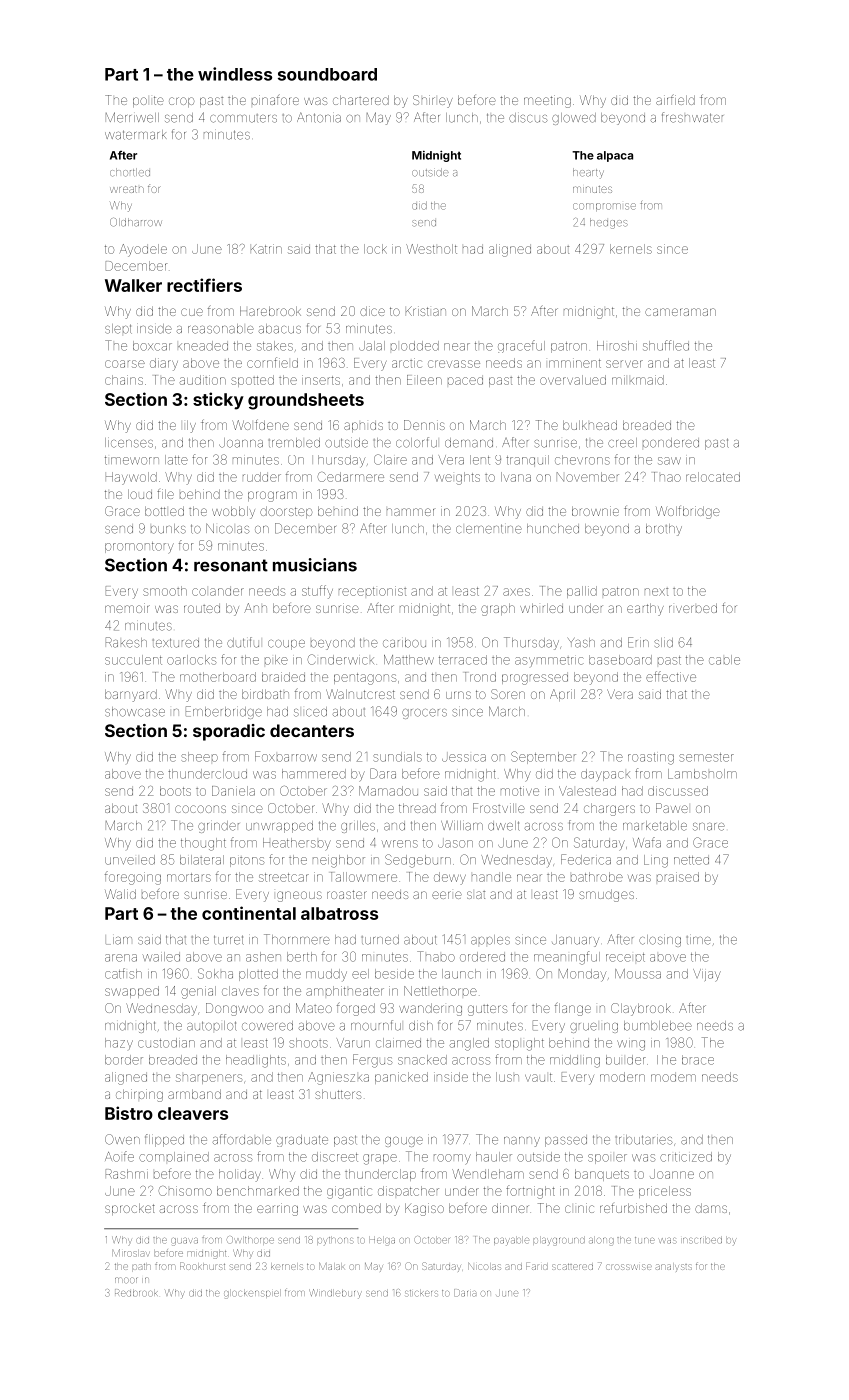  What do you see at coordinates (651, 759) in the screenshot?
I see `roasting` at bounding box center [651, 759].
